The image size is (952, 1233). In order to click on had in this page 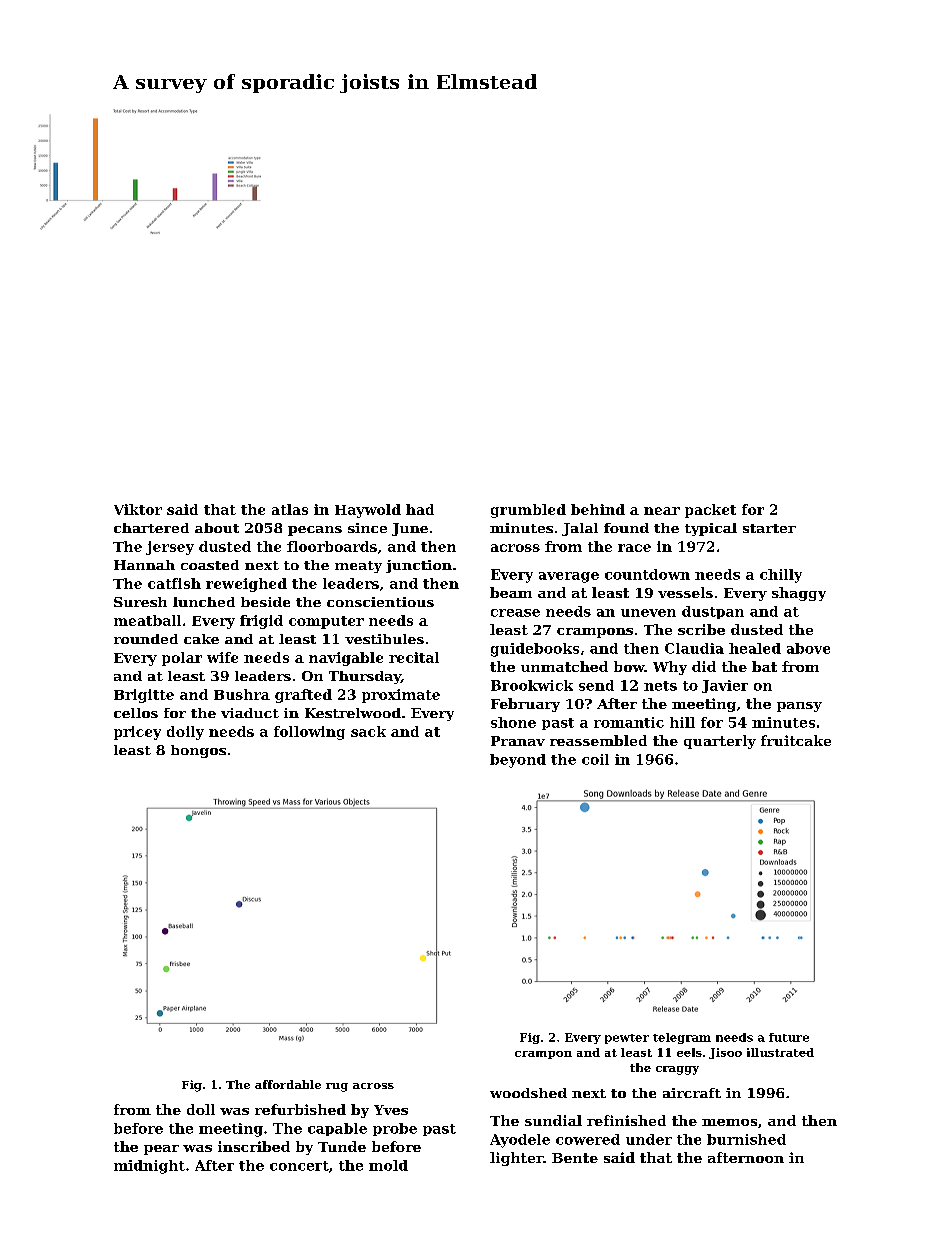, I will do `click(420, 509)`.
